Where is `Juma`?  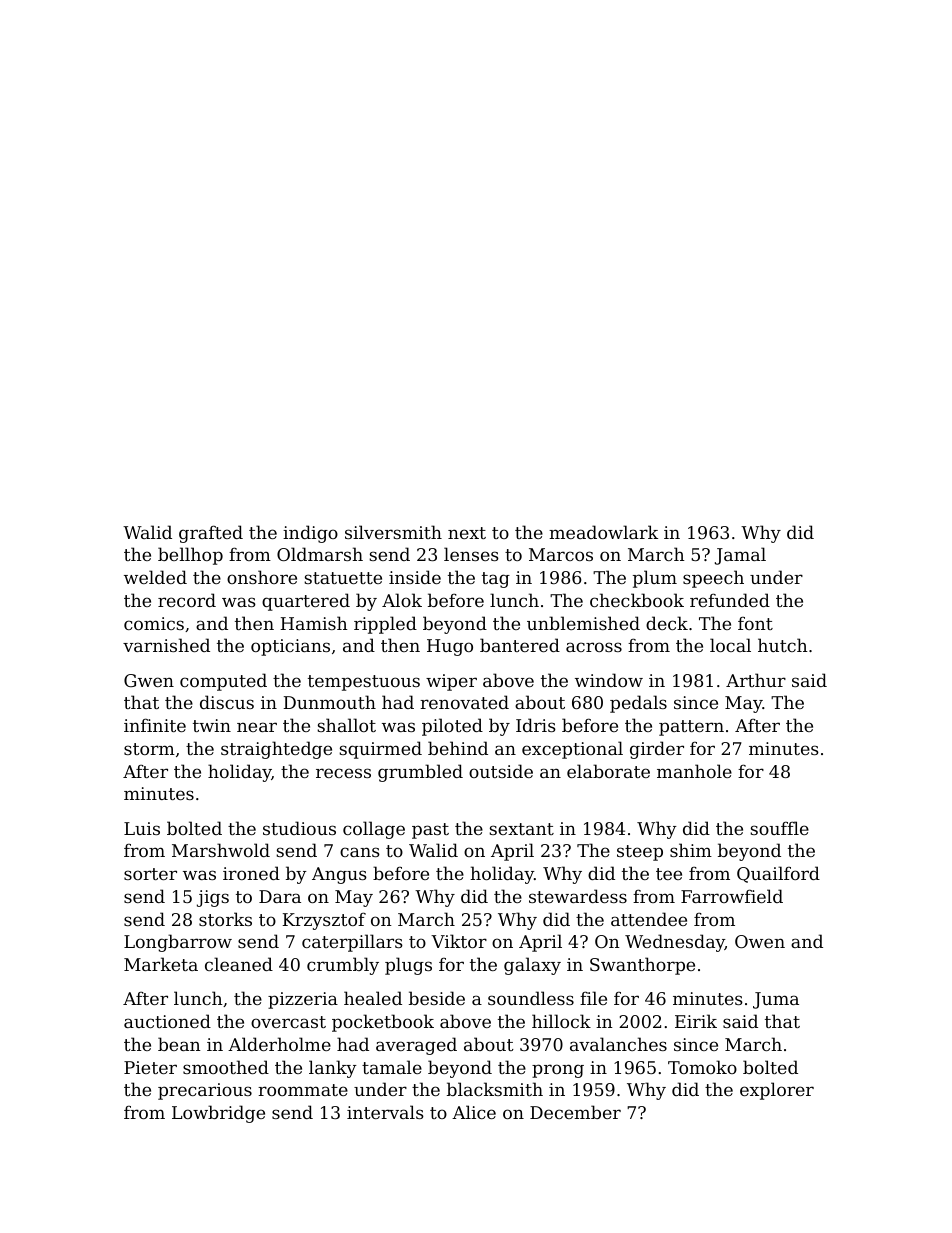 Juma is located at coordinates (776, 1000).
